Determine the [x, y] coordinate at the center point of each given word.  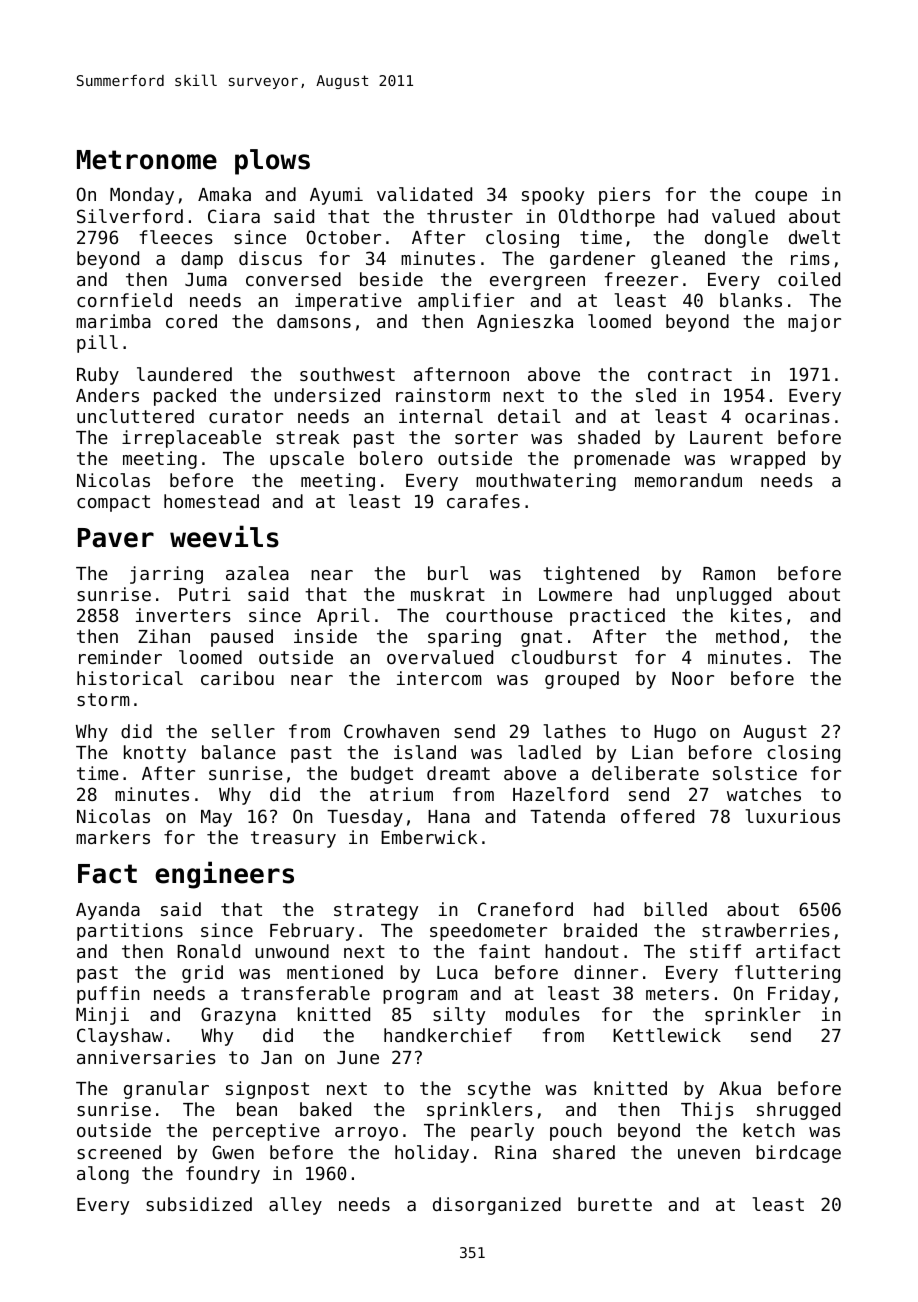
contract [690, 374]
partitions [130, 932]
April [343, 617]
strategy [376, 911]
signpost [267, 1090]
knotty [155, 754]
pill [97, 344]
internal [441, 416]
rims [810, 258]
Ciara [234, 216]
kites [756, 615]
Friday [799, 995]
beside [391, 279]
